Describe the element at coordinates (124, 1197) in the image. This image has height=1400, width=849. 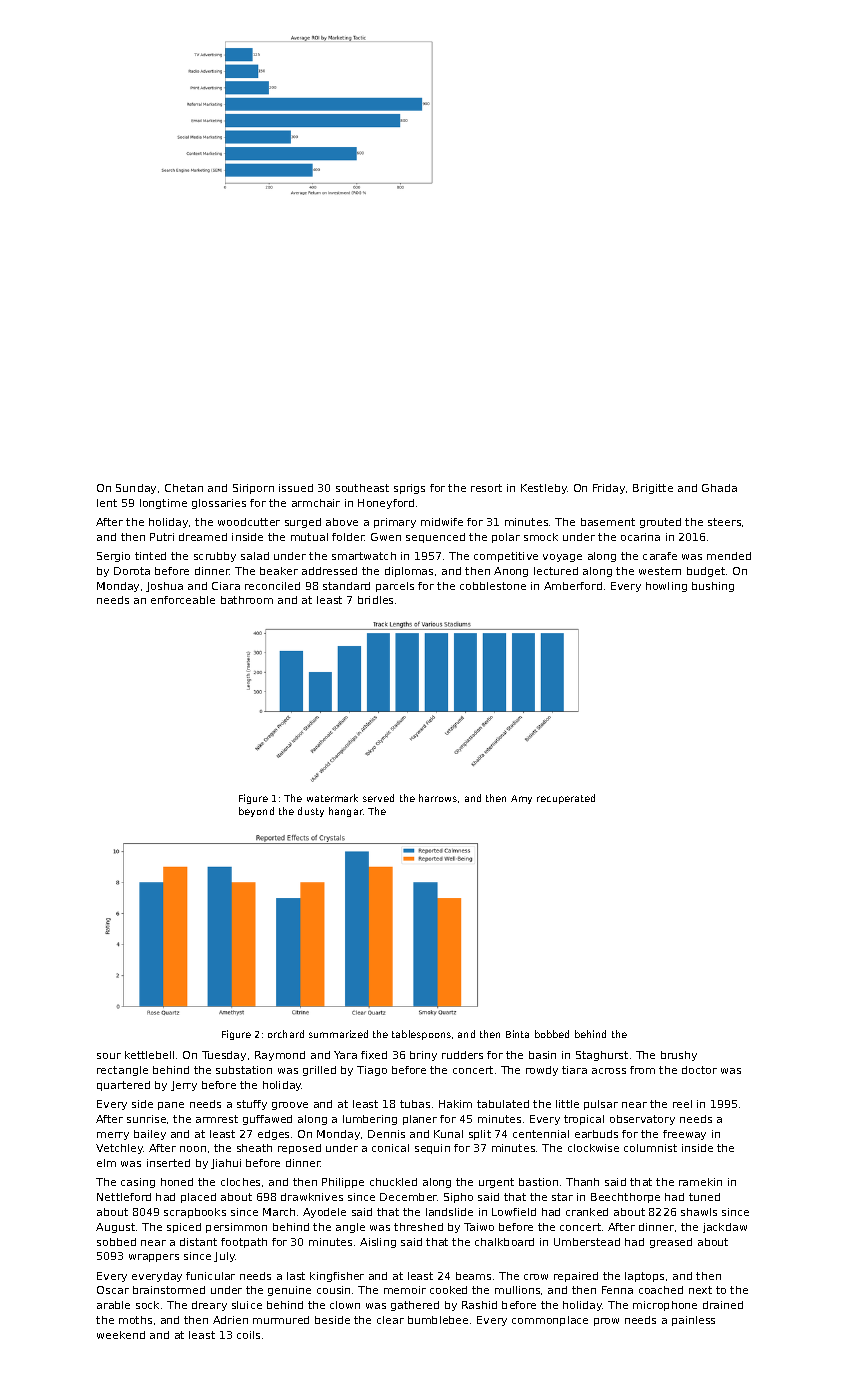
I see `Nettleford` at that location.
